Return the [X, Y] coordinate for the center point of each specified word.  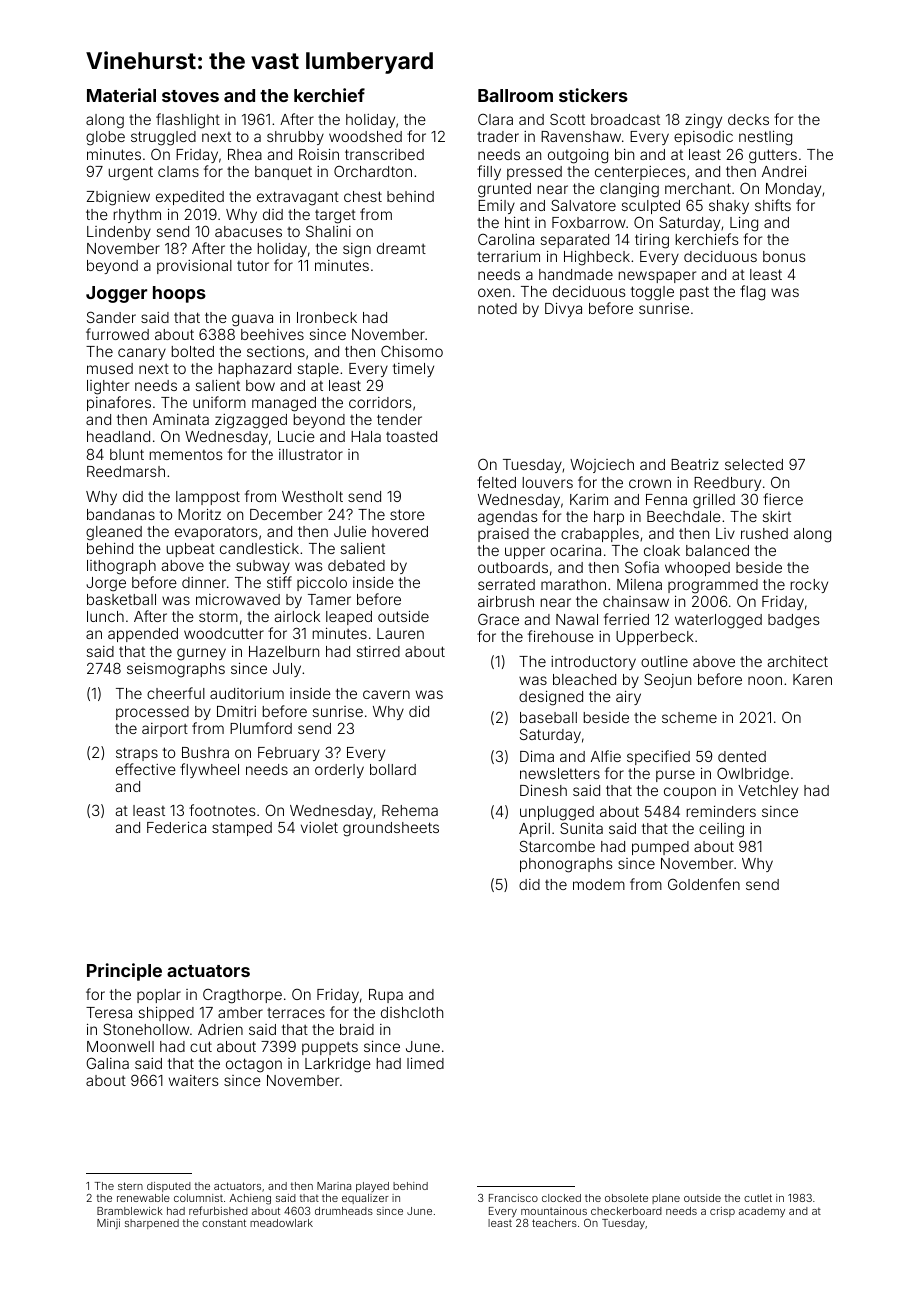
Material [121, 95]
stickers [593, 95]
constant [224, 1223]
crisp [722, 1212]
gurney [201, 654]
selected [754, 464]
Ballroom [515, 95]
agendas [508, 518]
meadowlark [281, 1223]
